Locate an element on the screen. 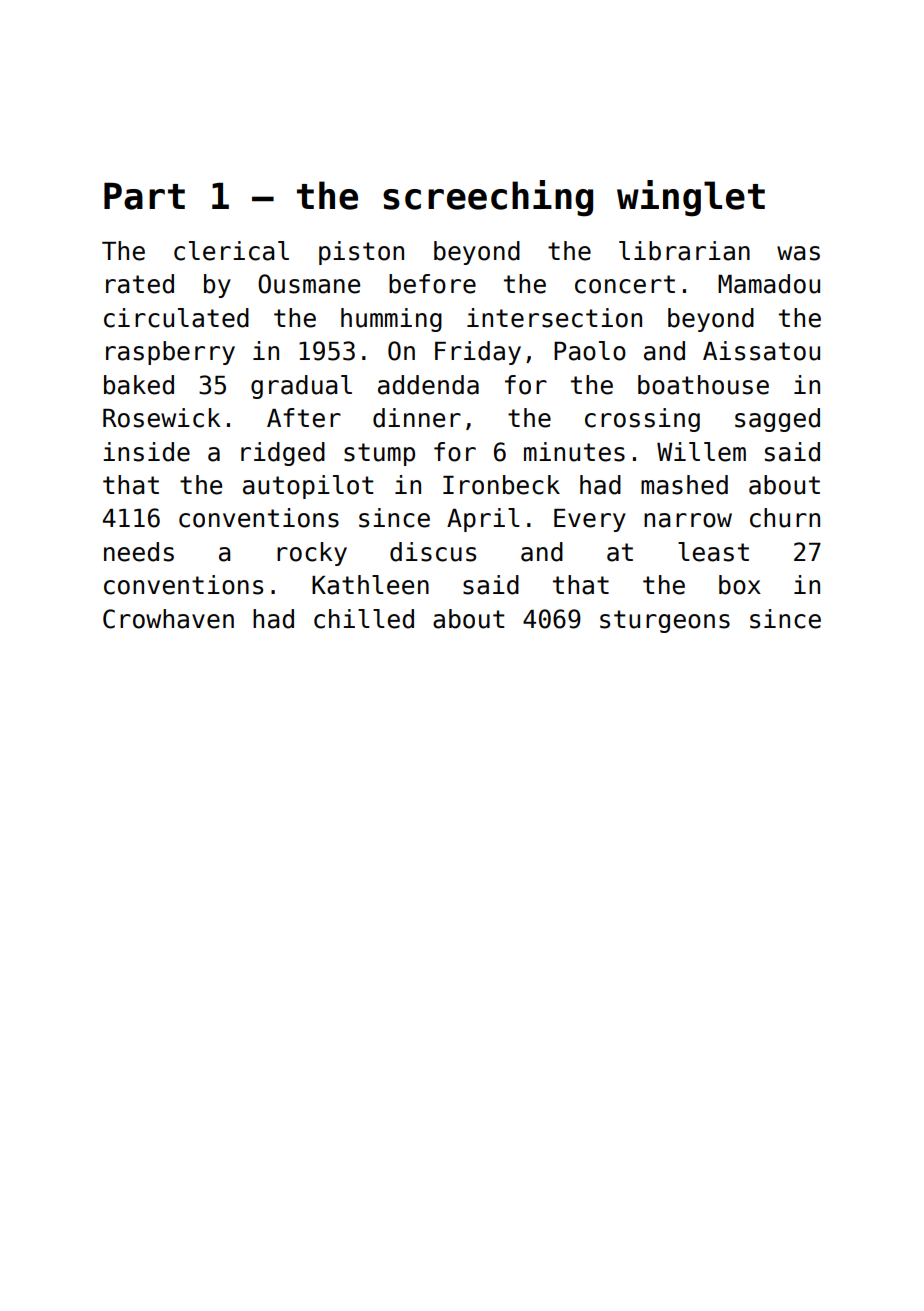 The height and width of the screenshot is (1311, 924). needs is located at coordinates (139, 552).
